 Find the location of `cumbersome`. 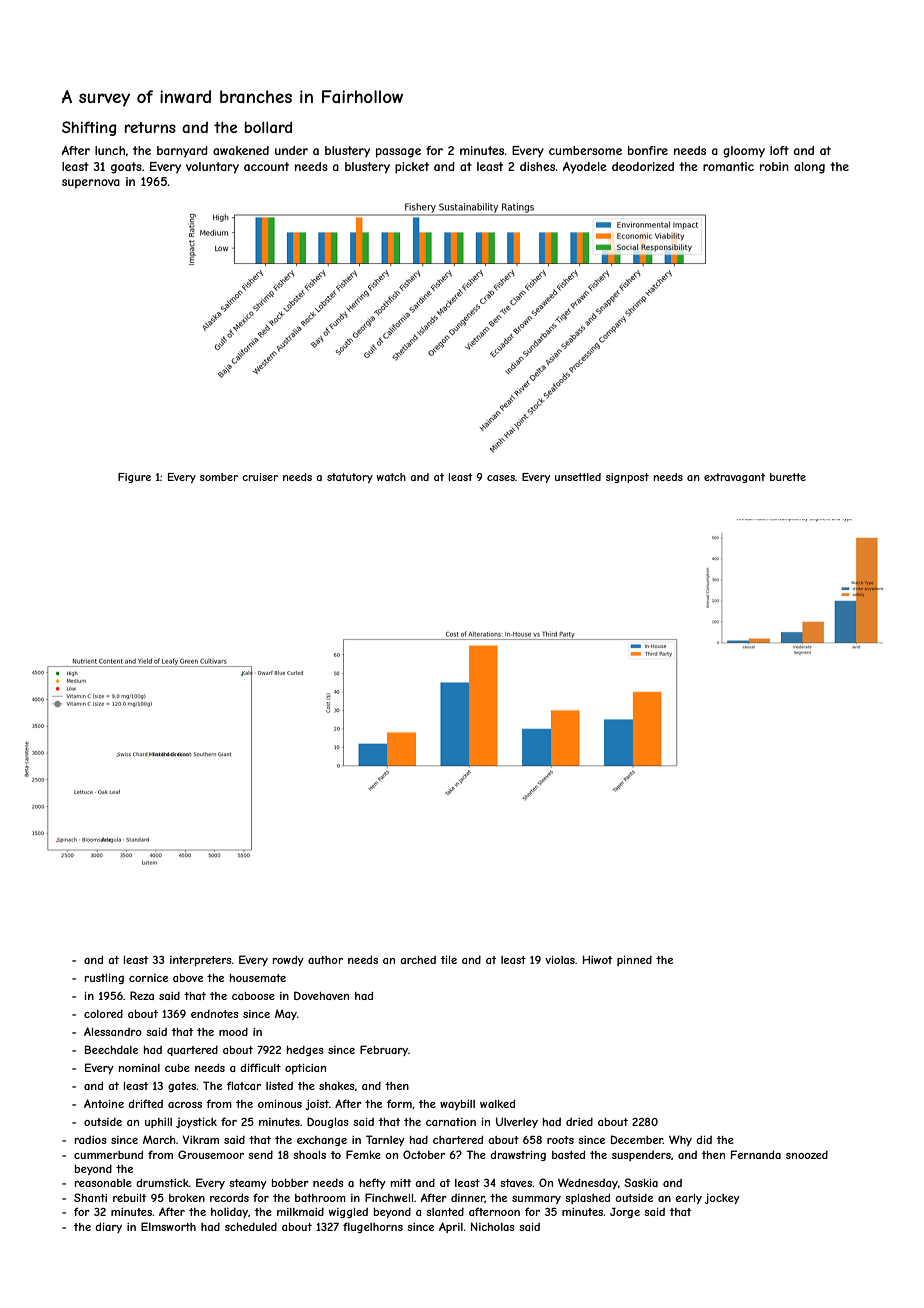

cumbersome is located at coordinates (585, 150).
